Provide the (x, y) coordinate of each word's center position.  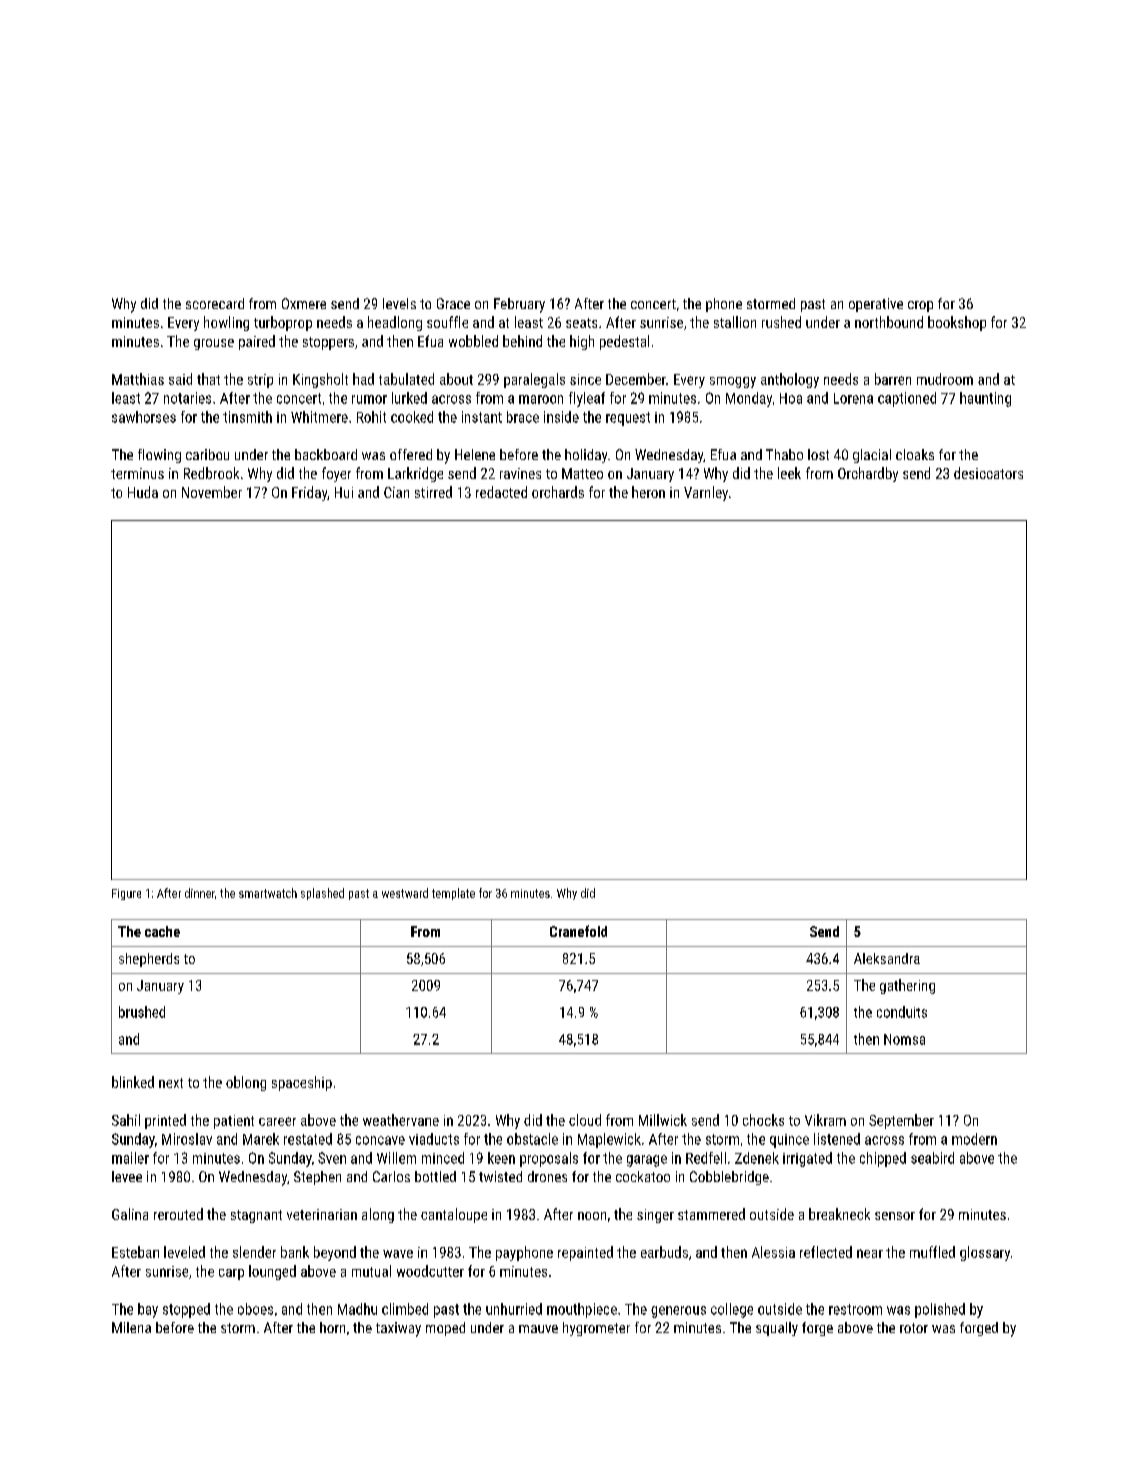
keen (501, 1158)
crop (920, 306)
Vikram (825, 1120)
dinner (200, 893)
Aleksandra (887, 958)
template (453, 894)
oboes (255, 1309)
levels (399, 303)
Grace (453, 303)
